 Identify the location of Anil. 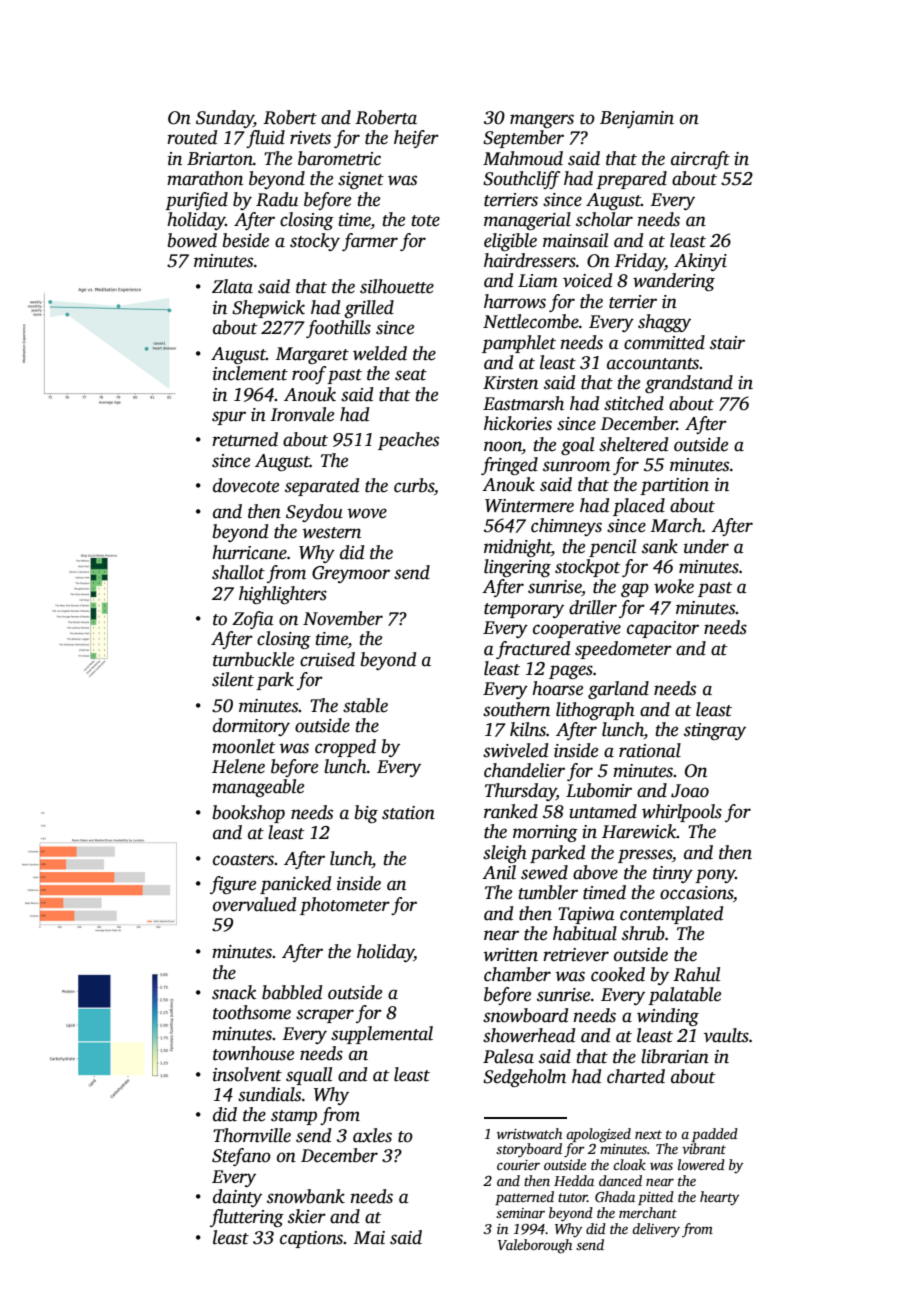
(499, 872).
